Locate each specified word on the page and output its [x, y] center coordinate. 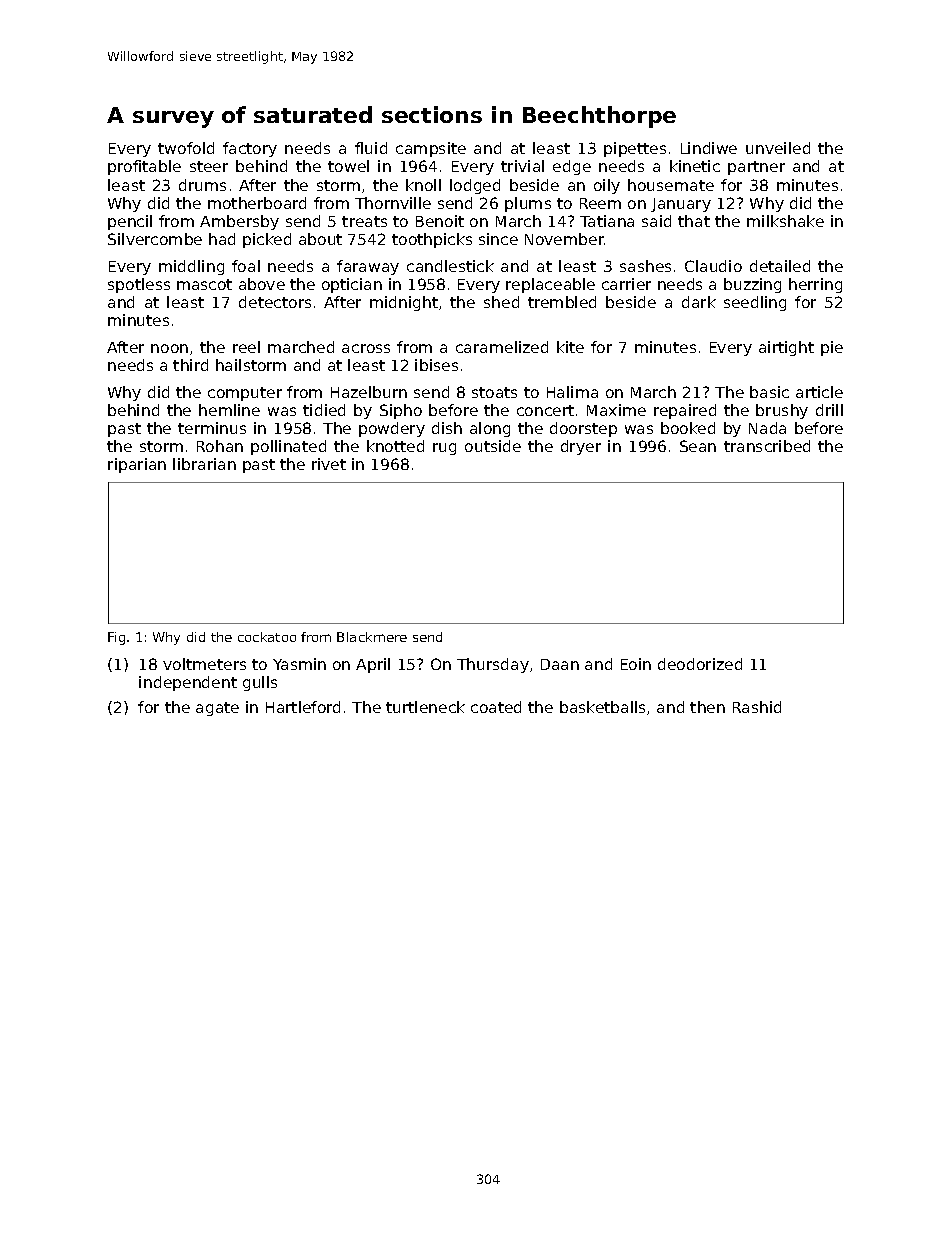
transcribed [767, 446]
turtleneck [425, 707]
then [707, 707]
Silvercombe [155, 239]
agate [217, 709]
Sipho [401, 411]
